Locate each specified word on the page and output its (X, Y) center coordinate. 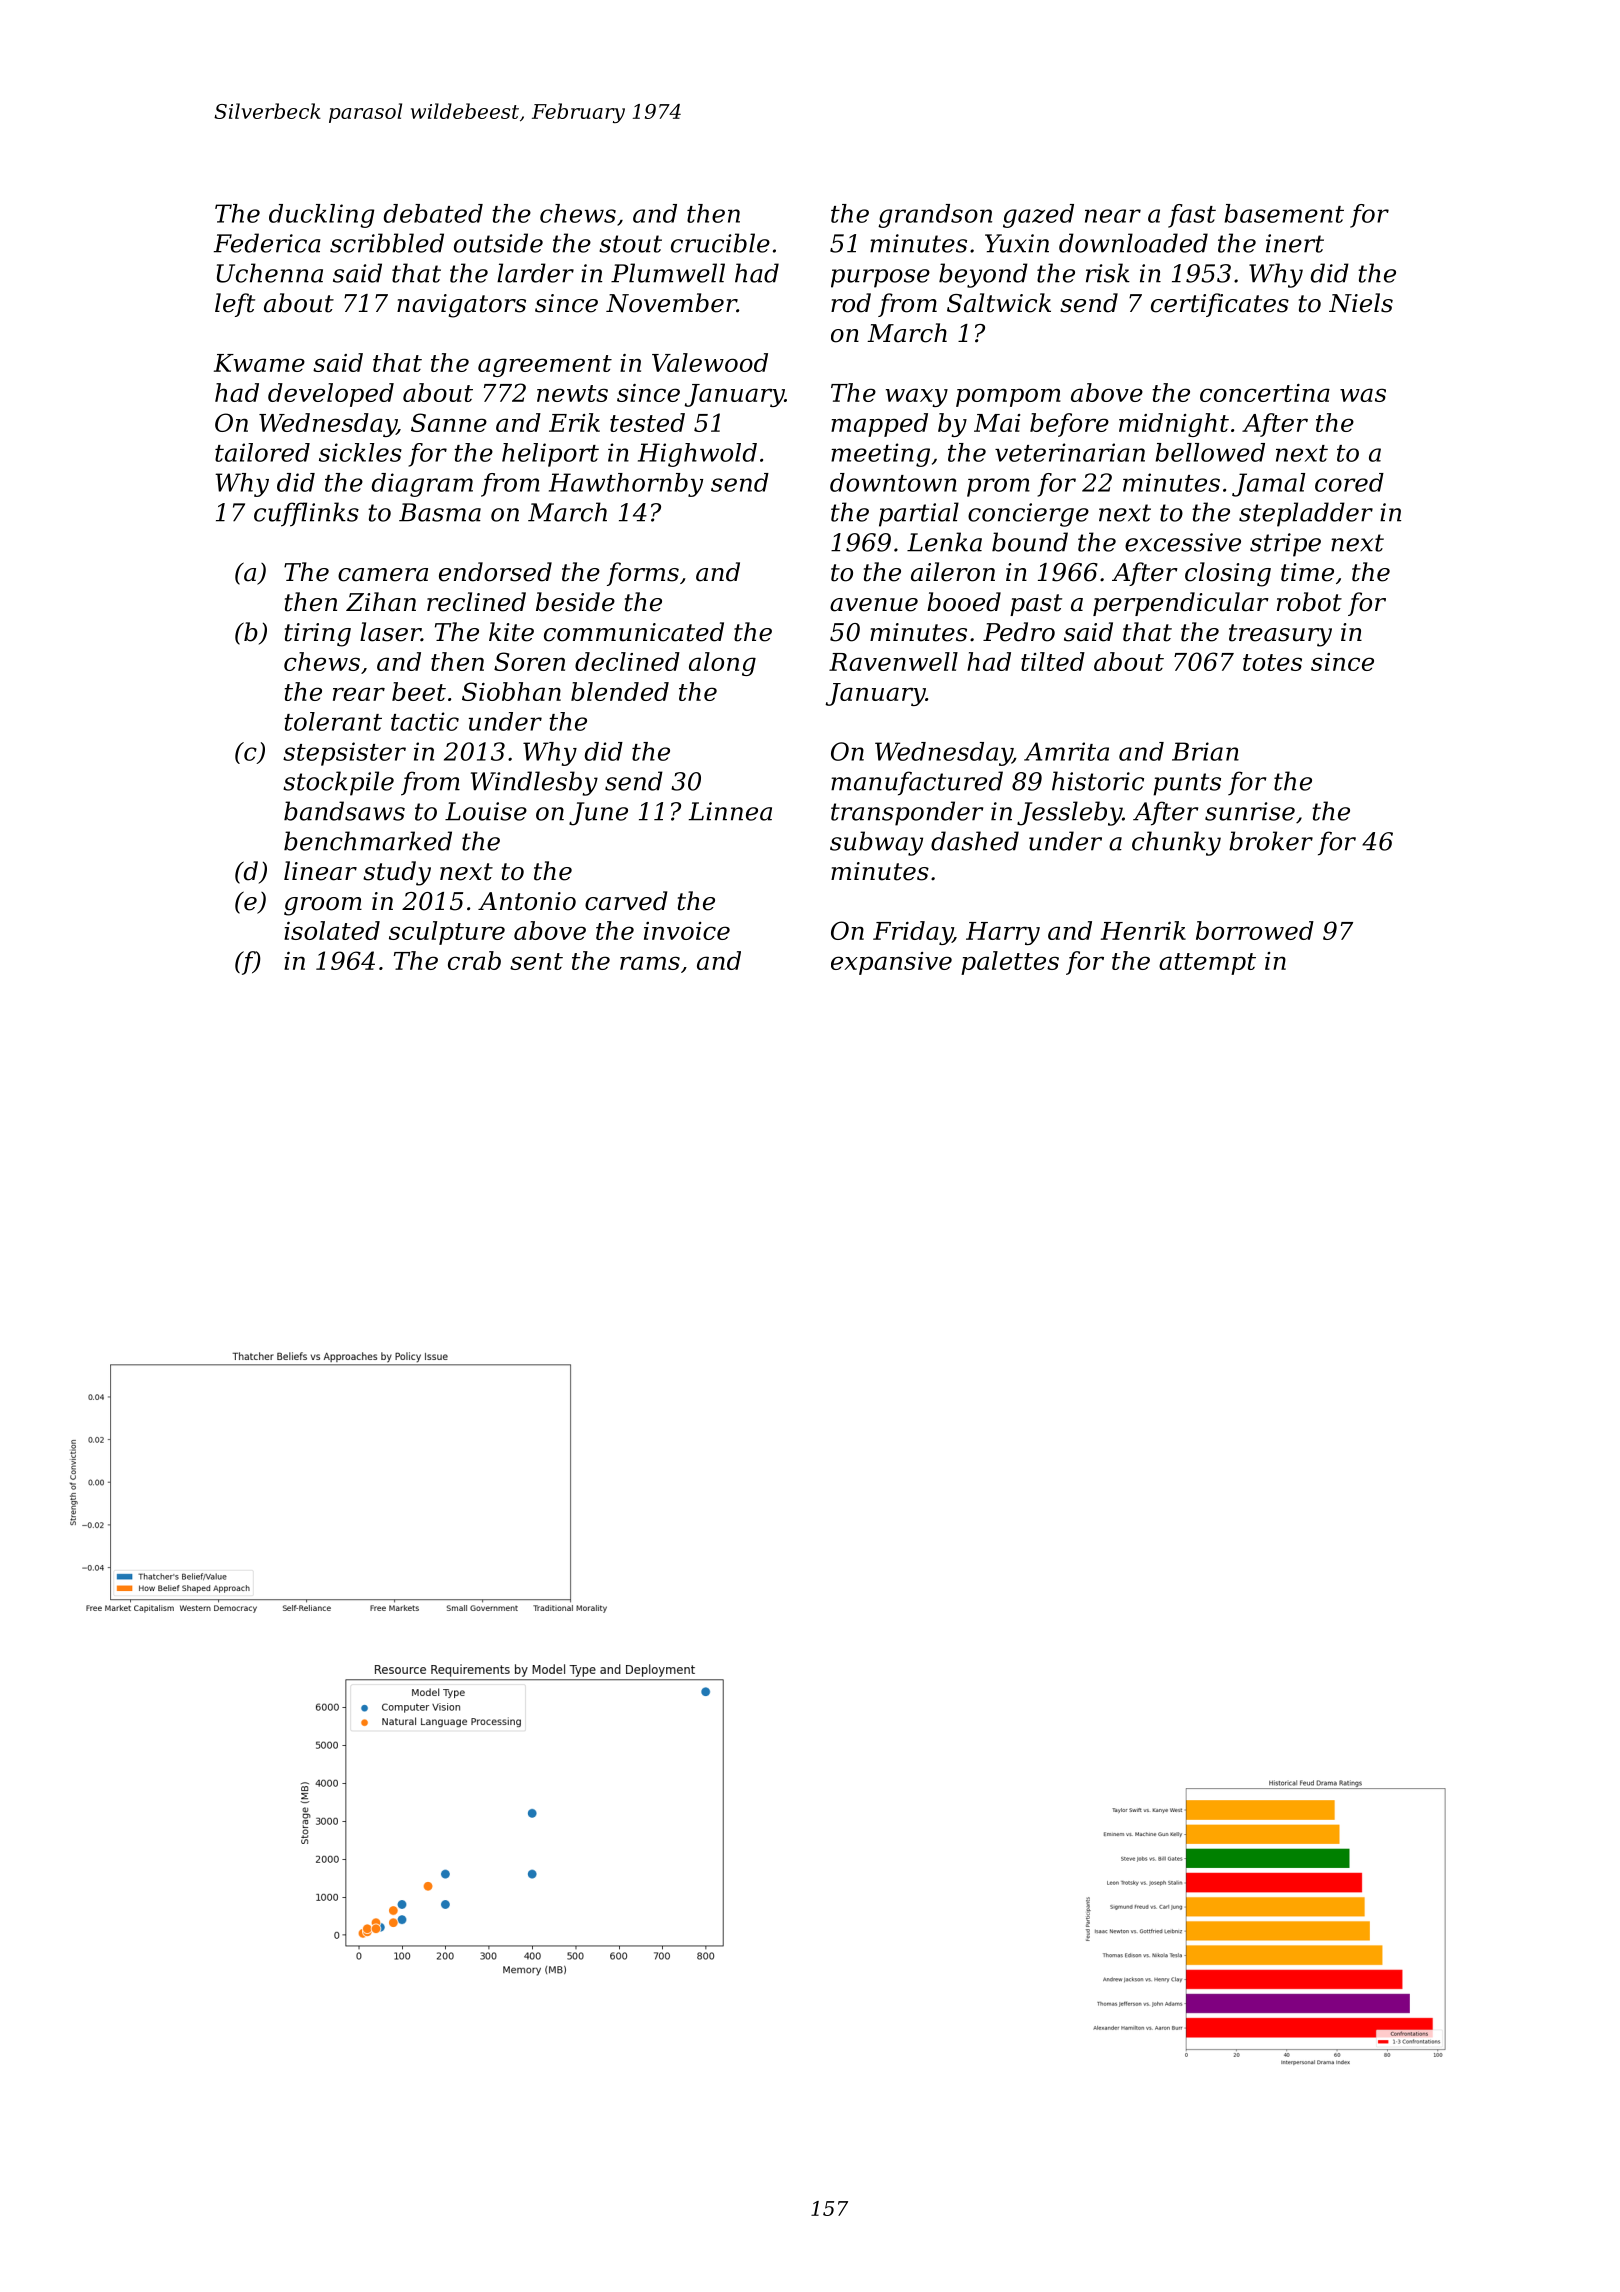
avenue (874, 605)
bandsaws (344, 811)
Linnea (730, 811)
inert (1295, 243)
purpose (880, 278)
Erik (574, 422)
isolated (332, 930)
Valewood (710, 362)
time (1307, 572)
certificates (1220, 305)
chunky (1176, 843)
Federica (267, 243)
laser (390, 632)
